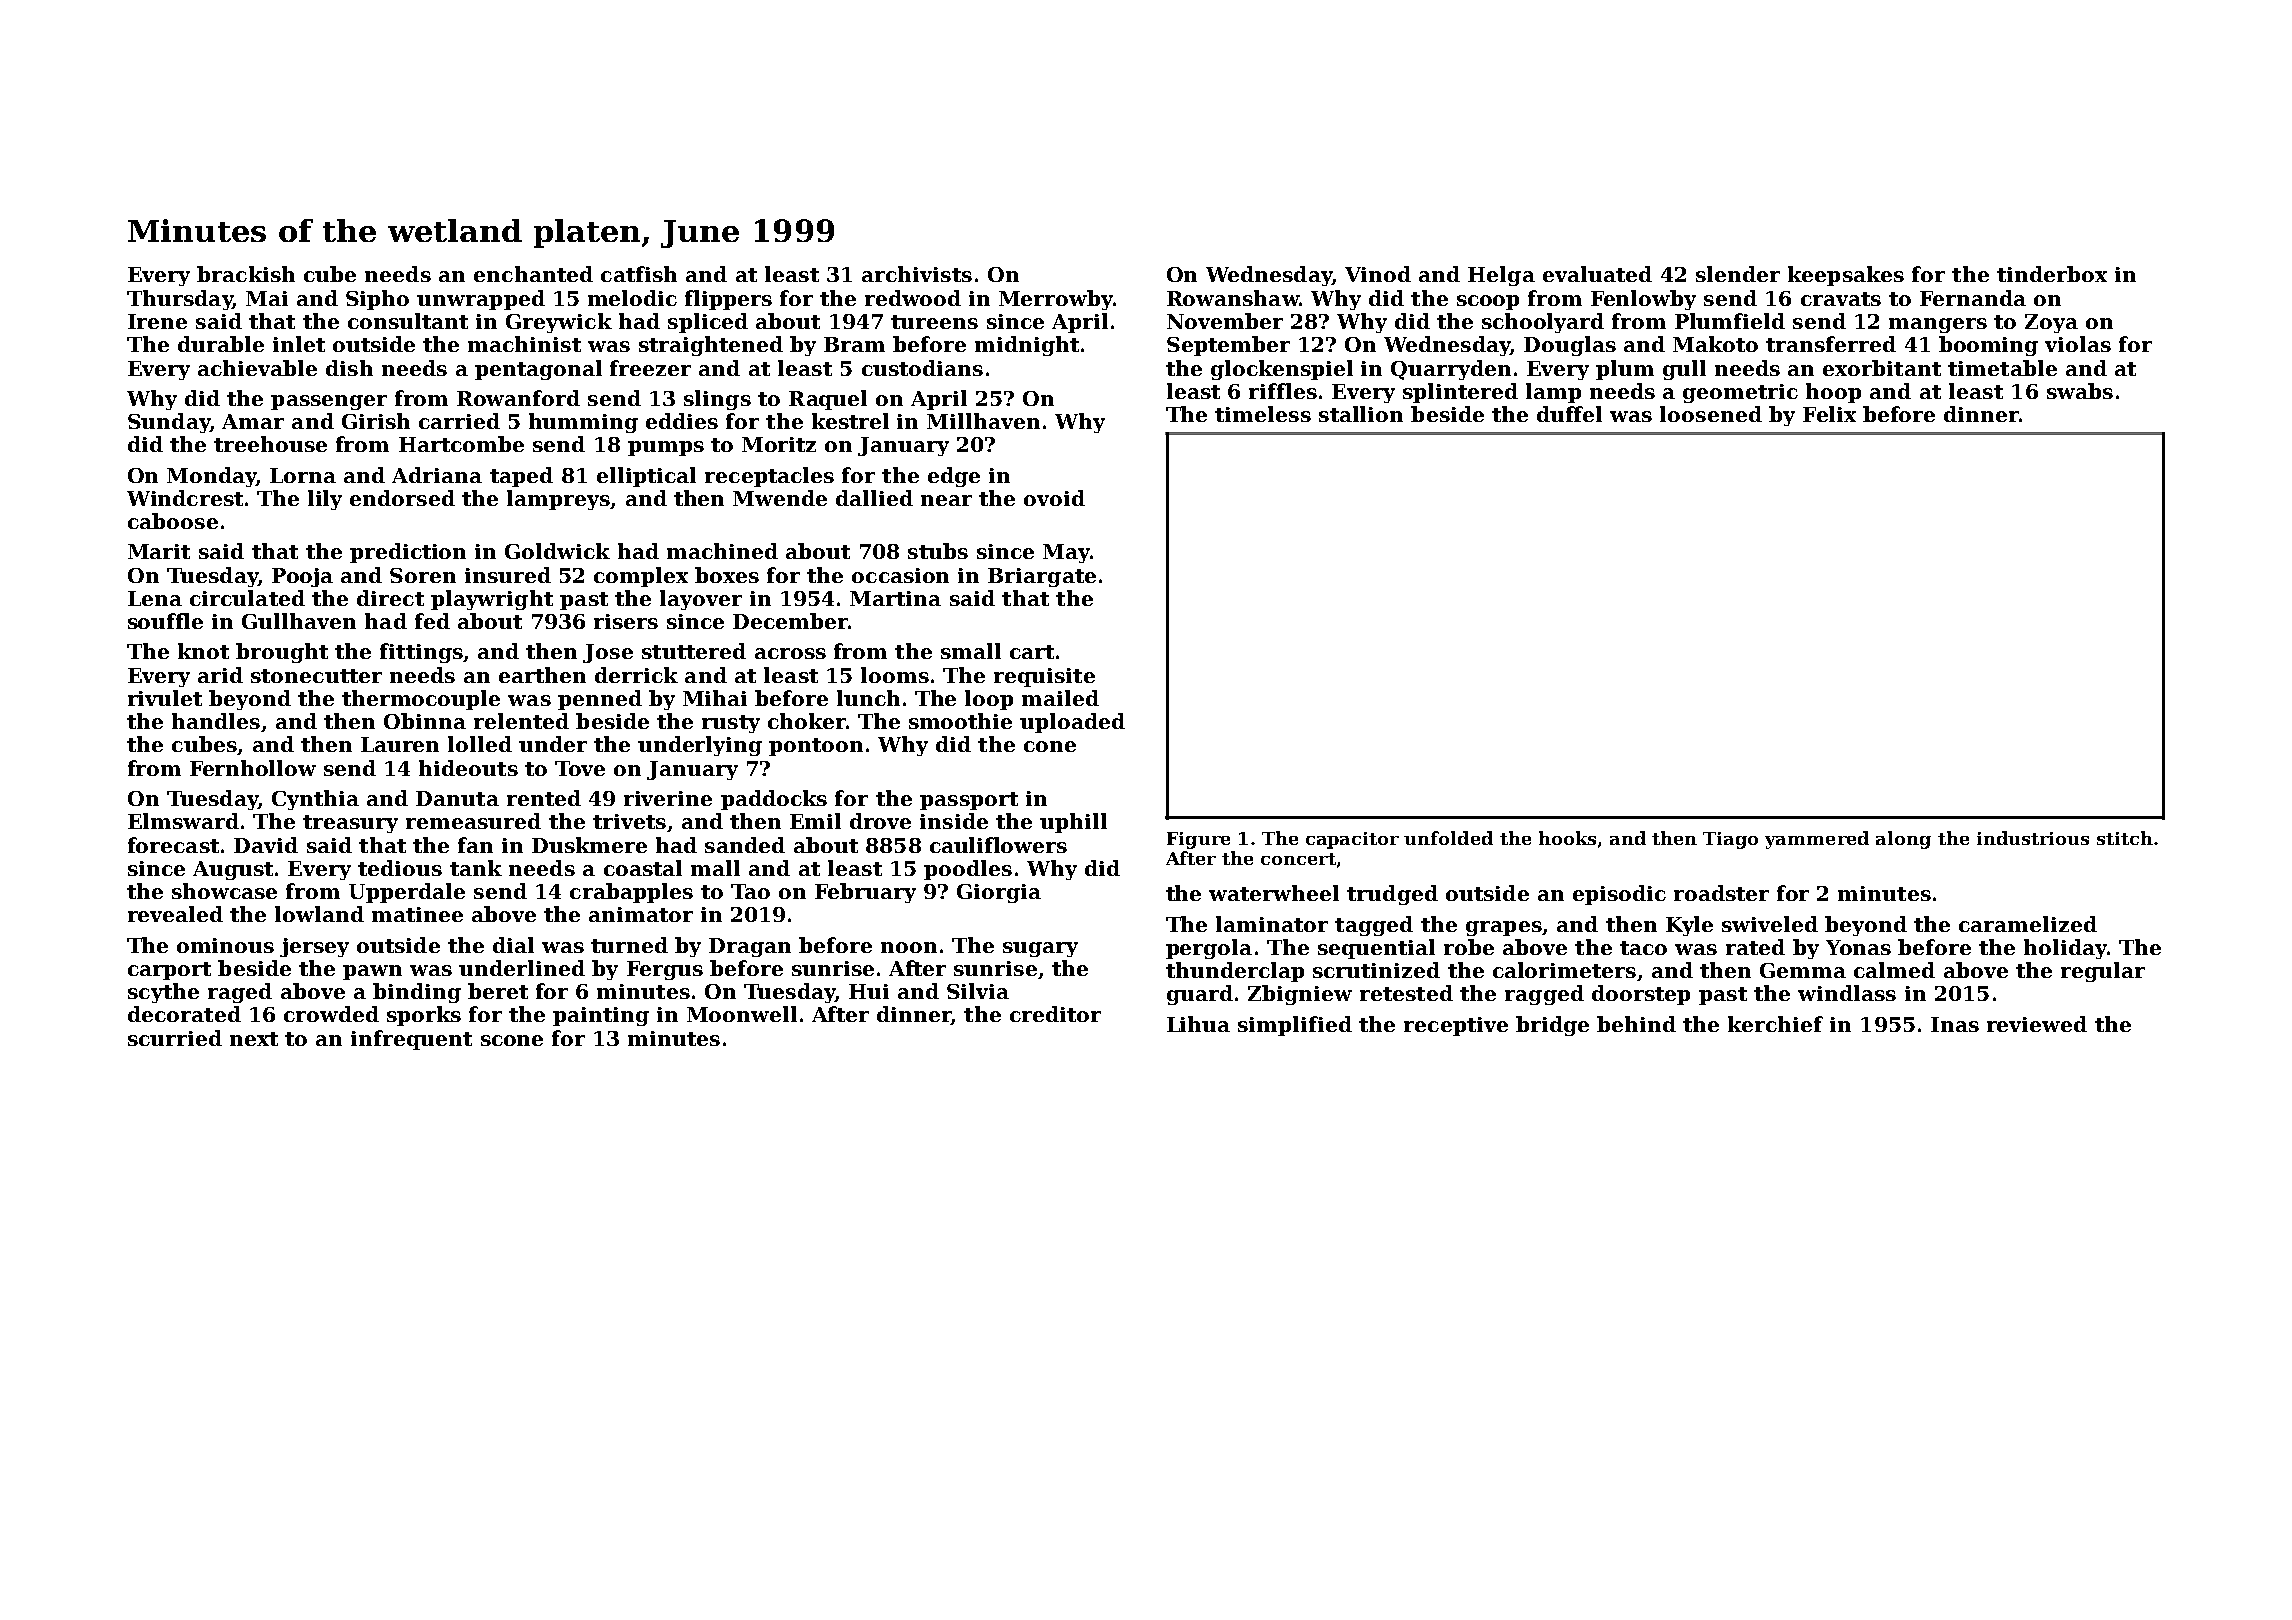  Describe the element at coordinates (1042, 577) in the page. I see `Briargate` at that location.
